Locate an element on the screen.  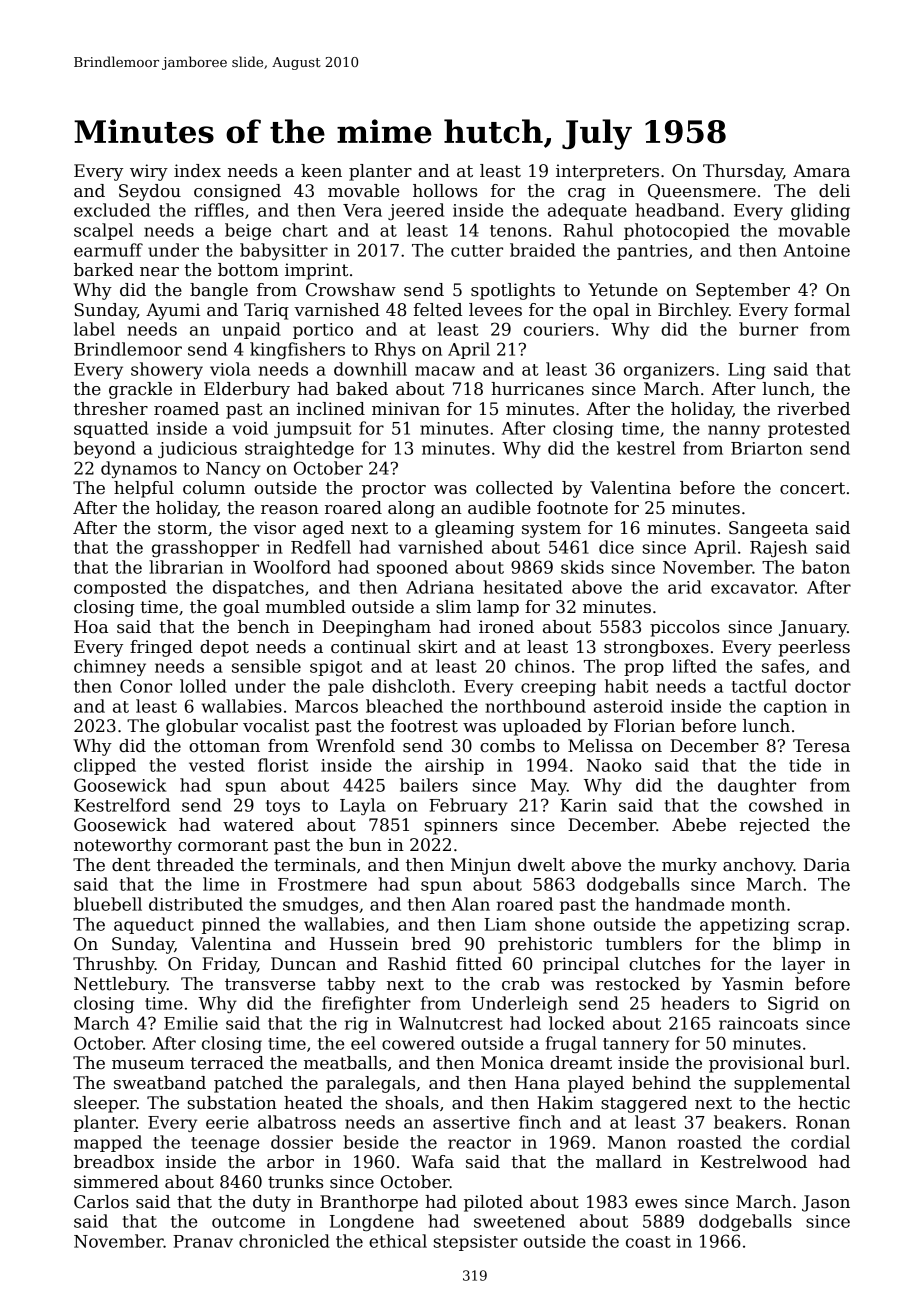
keen is located at coordinates (321, 171).
